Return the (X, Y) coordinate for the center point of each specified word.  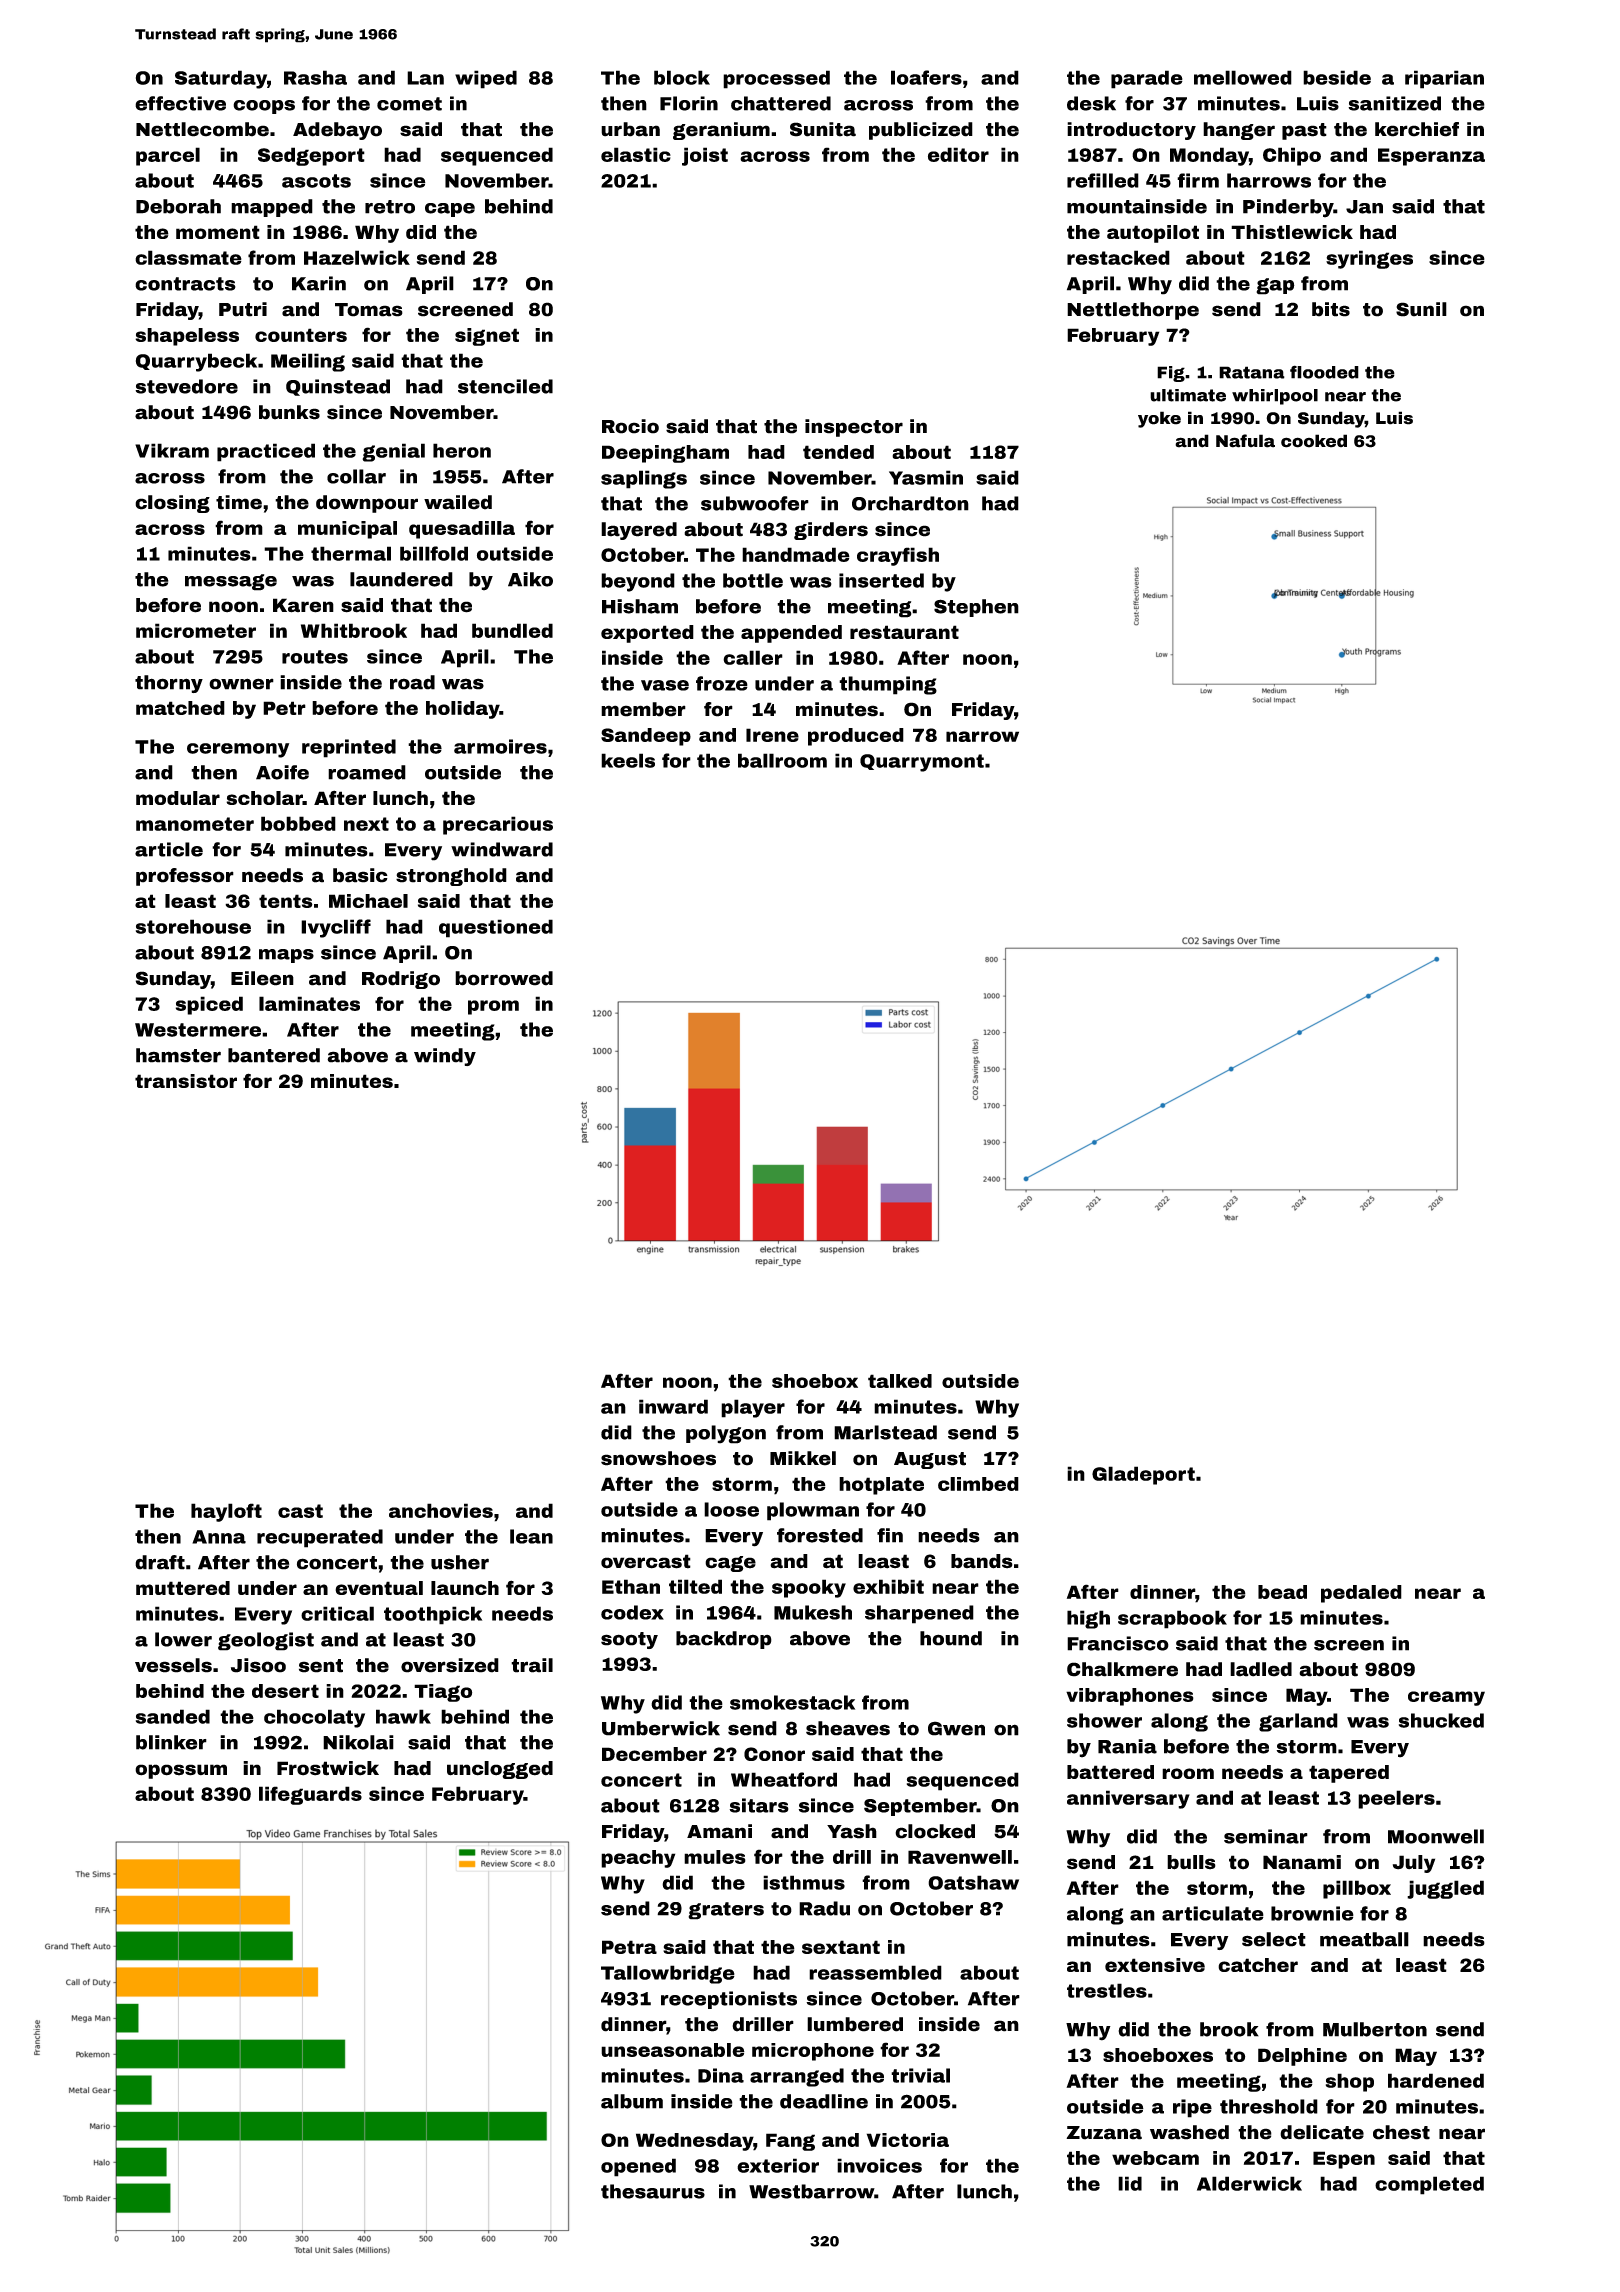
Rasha (315, 77)
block (682, 77)
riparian (1444, 79)
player (753, 1408)
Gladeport (1143, 1475)
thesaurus (653, 2191)
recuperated (320, 1538)
